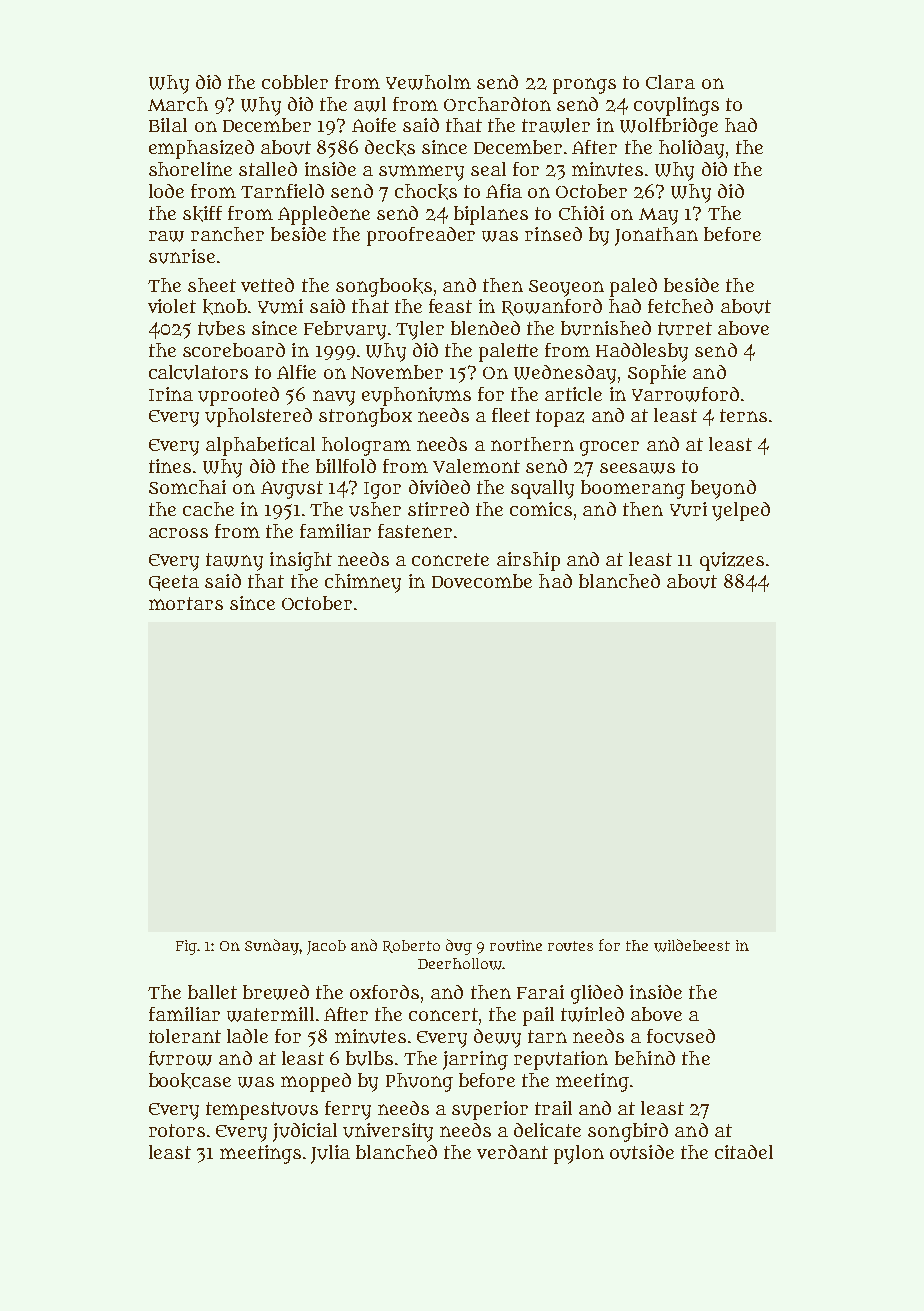 The image size is (924, 1311). I want to click on airship, so click(528, 561).
